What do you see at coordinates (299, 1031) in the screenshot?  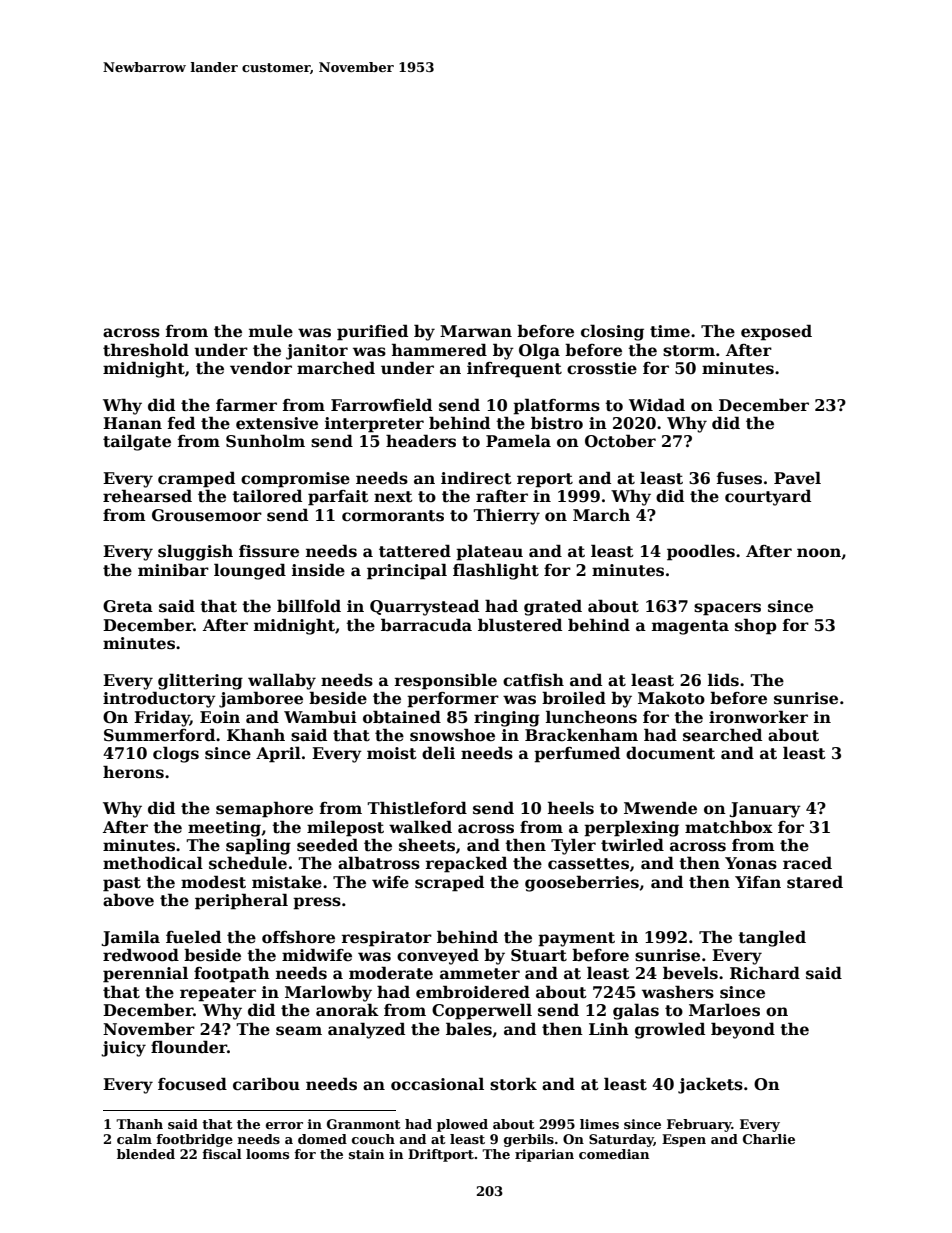 I see `seam` at bounding box center [299, 1031].
